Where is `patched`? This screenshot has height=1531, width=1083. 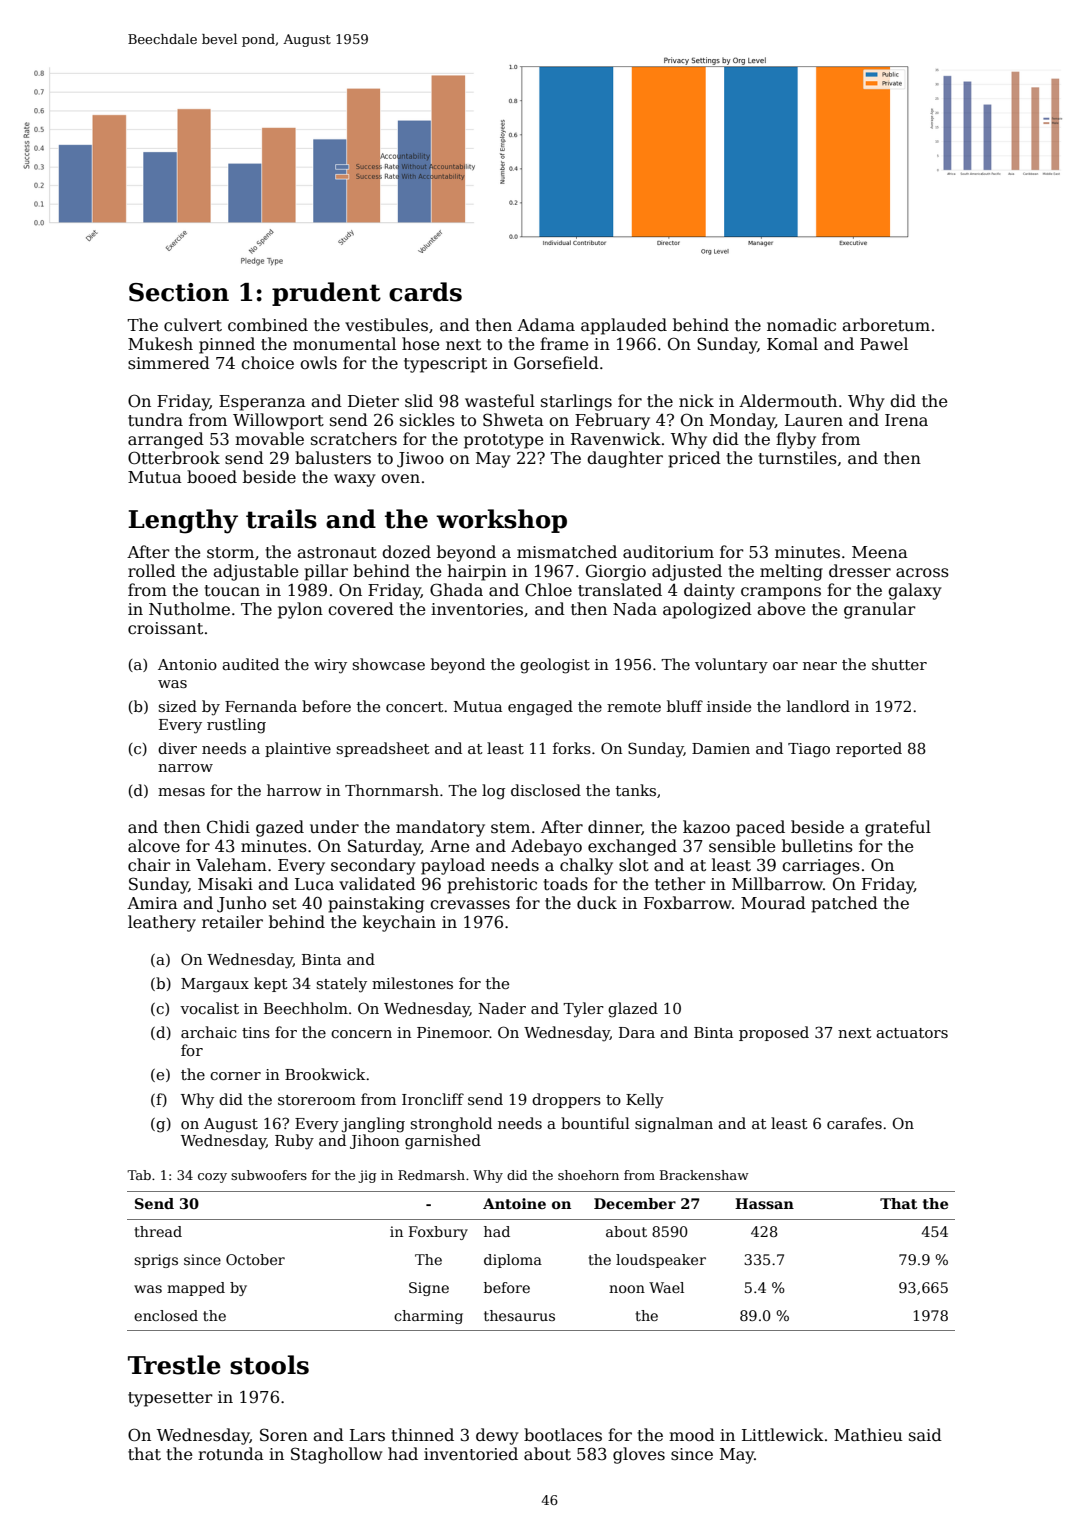 patched is located at coordinates (844, 904).
